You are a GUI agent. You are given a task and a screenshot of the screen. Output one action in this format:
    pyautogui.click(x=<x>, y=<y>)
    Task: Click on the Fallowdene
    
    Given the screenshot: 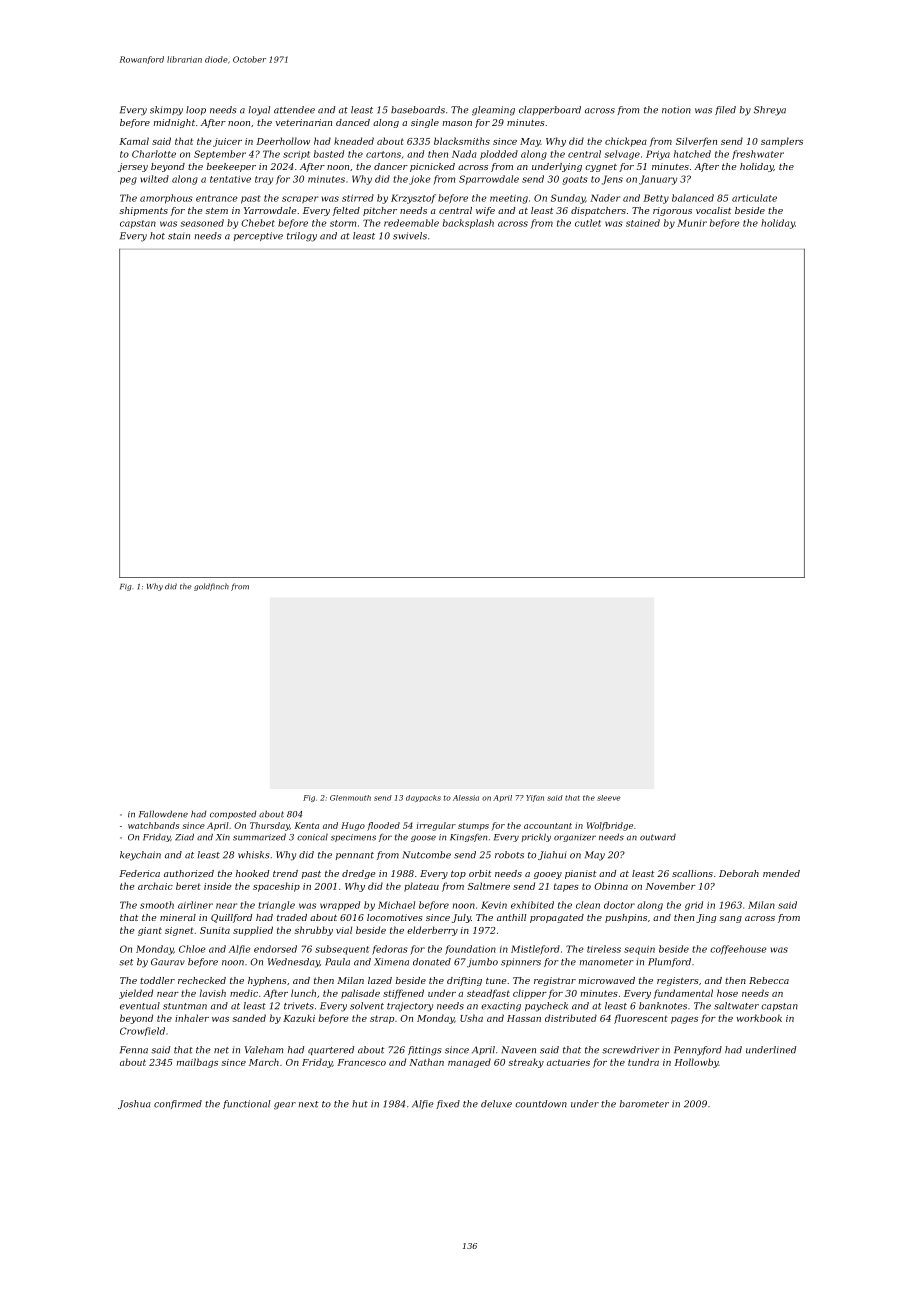 What is the action you would take?
    pyautogui.click(x=163, y=814)
